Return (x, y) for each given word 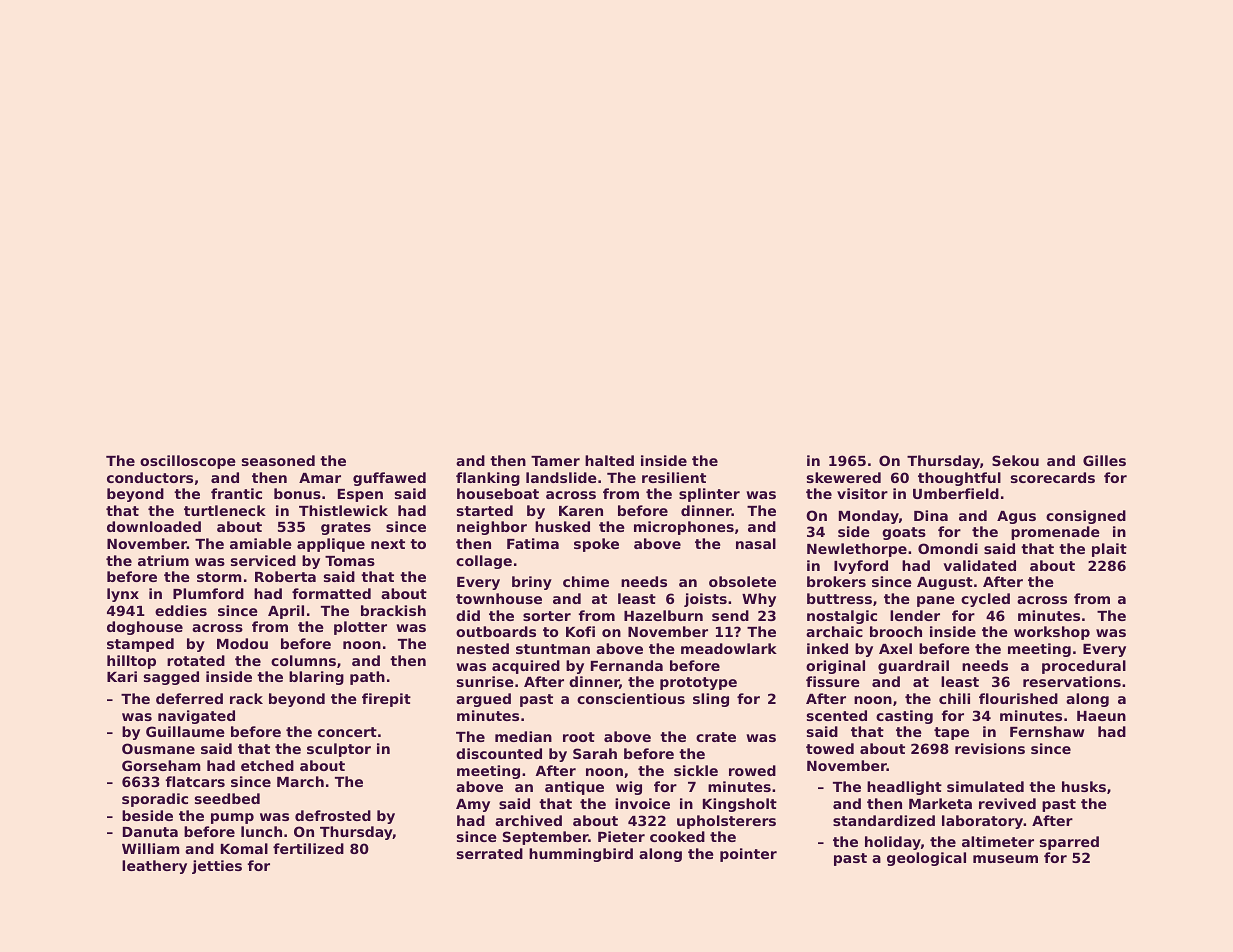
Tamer (555, 461)
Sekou (1015, 460)
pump (232, 818)
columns (303, 660)
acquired (526, 667)
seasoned (278, 460)
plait (1109, 550)
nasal (756, 543)
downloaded (154, 526)
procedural (1084, 667)
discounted (499, 753)
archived (528, 820)
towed (830, 748)
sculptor (339, 750)
